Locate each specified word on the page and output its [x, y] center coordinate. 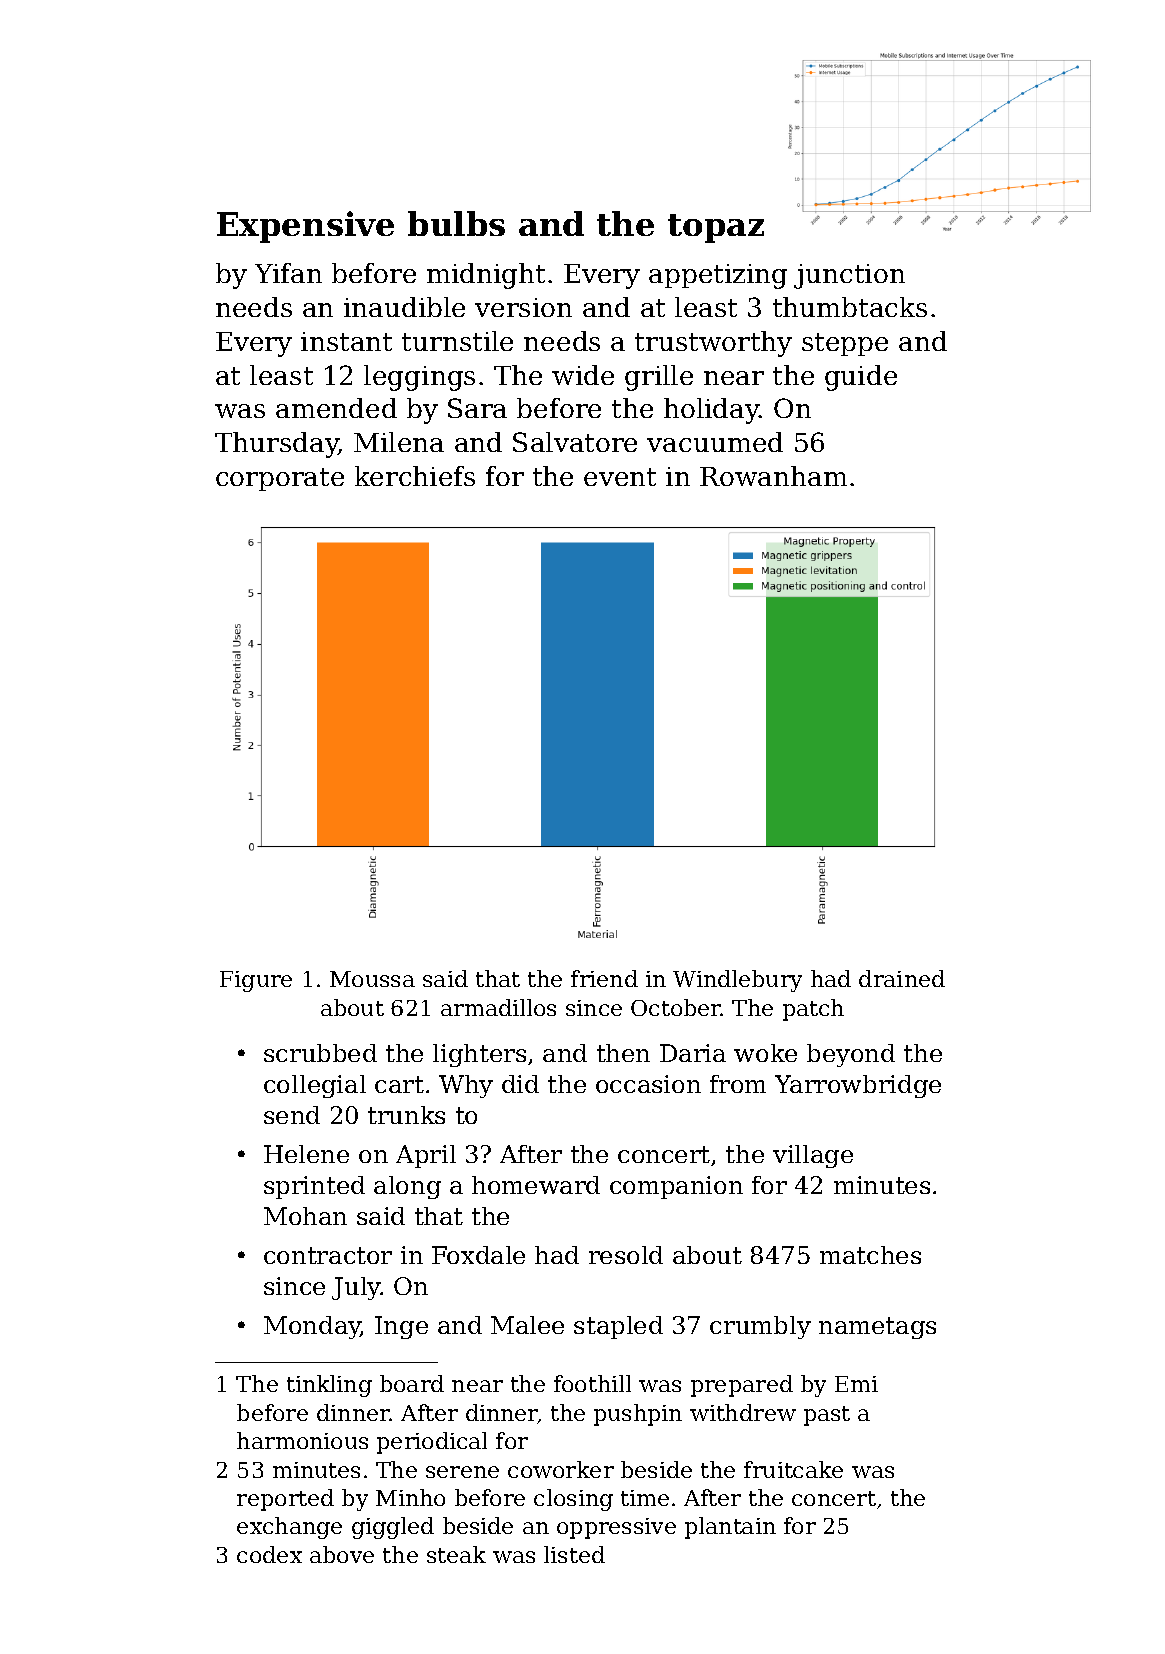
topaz [716, 228]
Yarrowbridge [858, 1086]
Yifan [288, 273]
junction [849, 276]
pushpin [638, 1415]
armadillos [498, 1007]
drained [902, 978]
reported [285, 1500]
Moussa [372, 979]
